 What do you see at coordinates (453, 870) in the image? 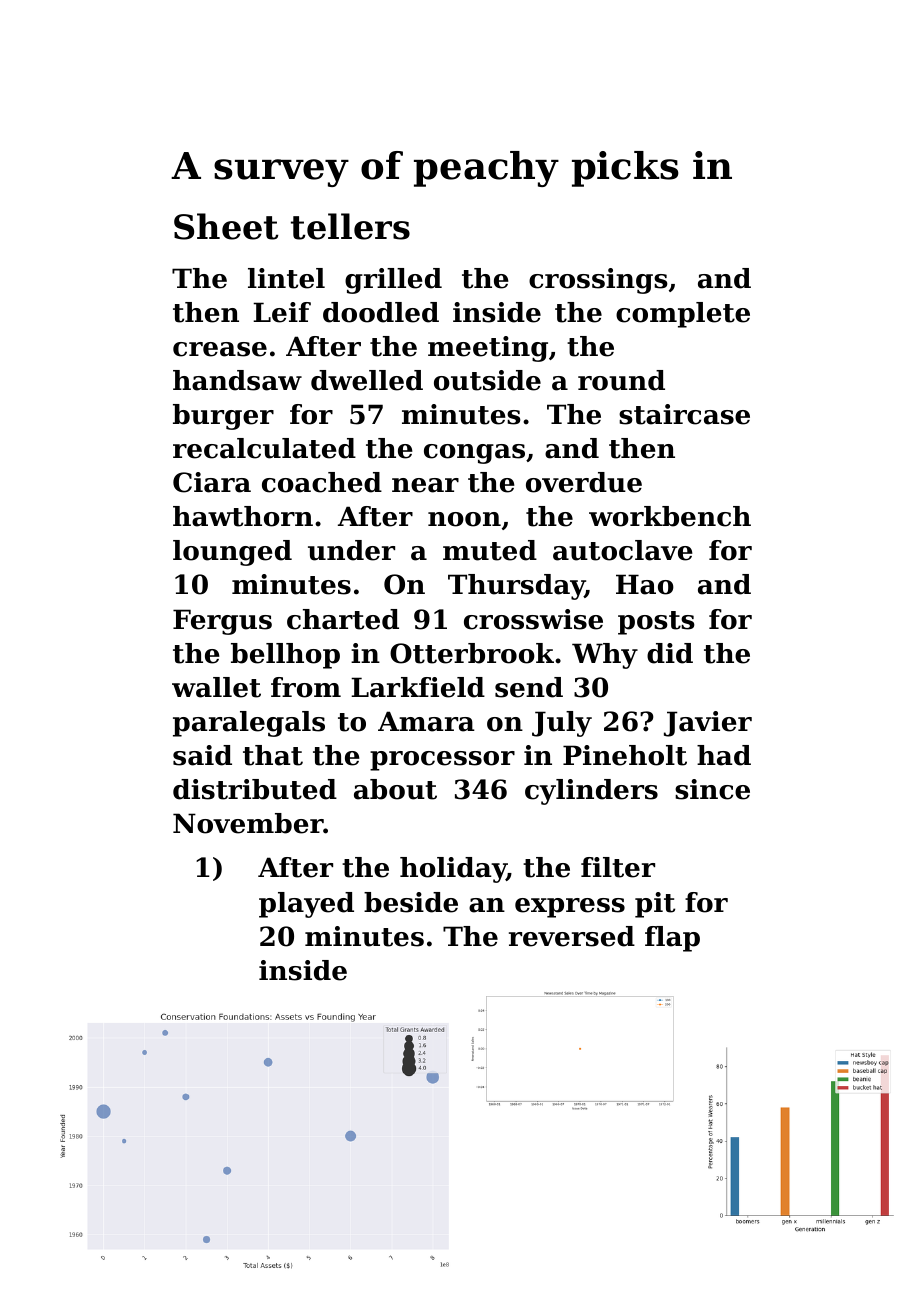
I see `holiday` at bounding box center [453, 870].
